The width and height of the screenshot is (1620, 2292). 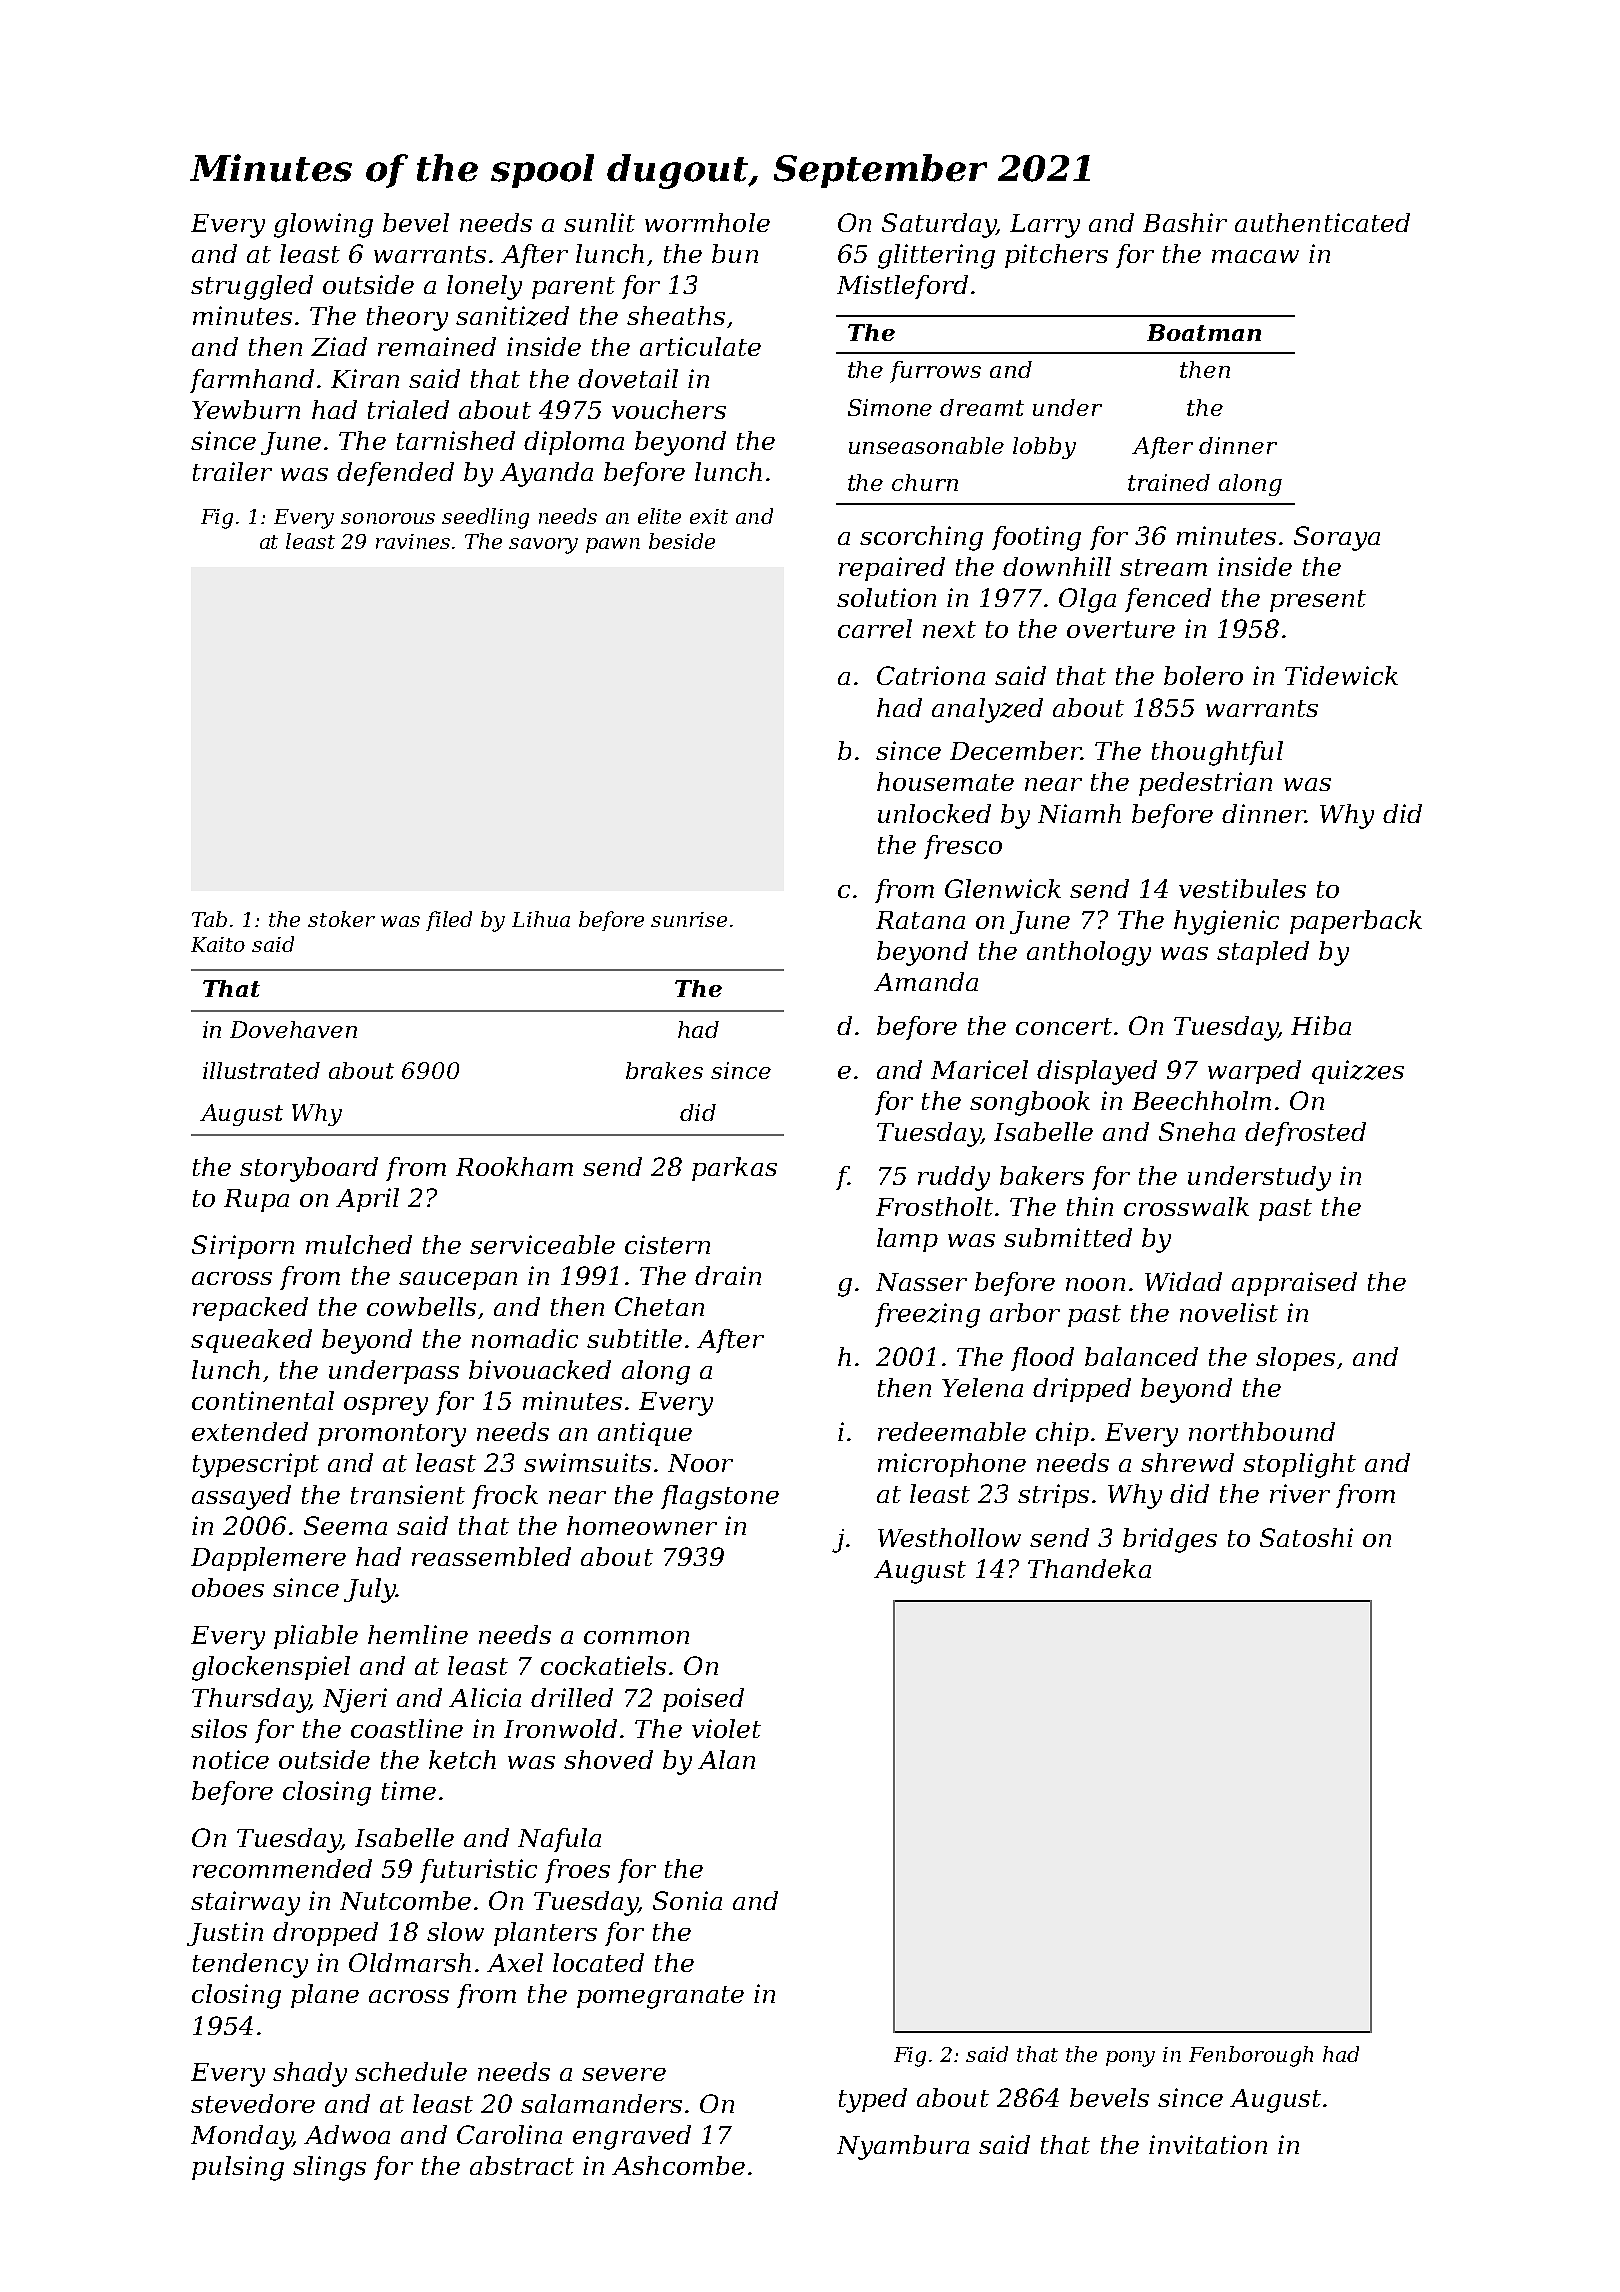 I want to click on wormhole, so click(x=707, y=222).
